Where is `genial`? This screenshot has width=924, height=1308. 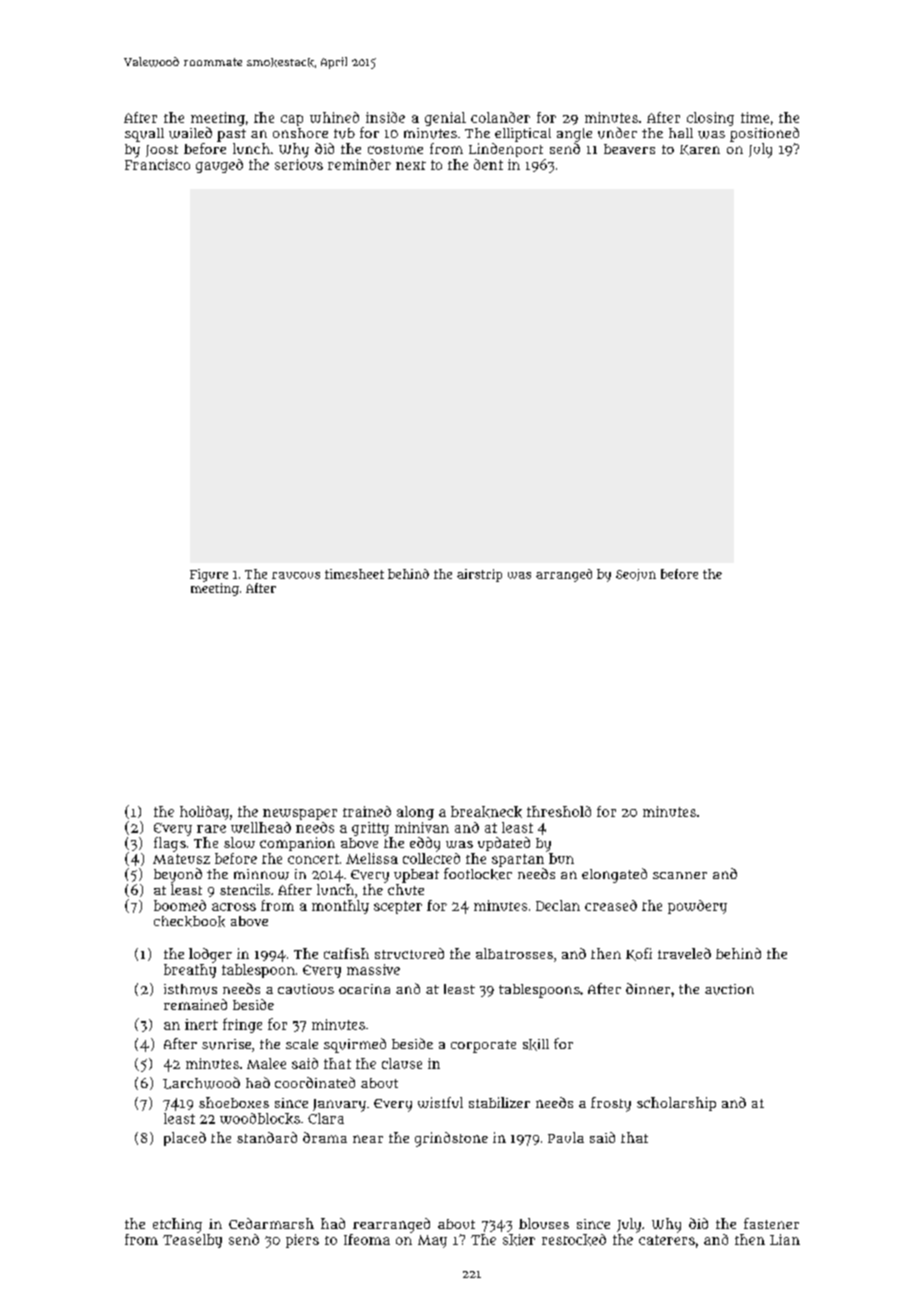
genial is located at coordinates (445, 119).
